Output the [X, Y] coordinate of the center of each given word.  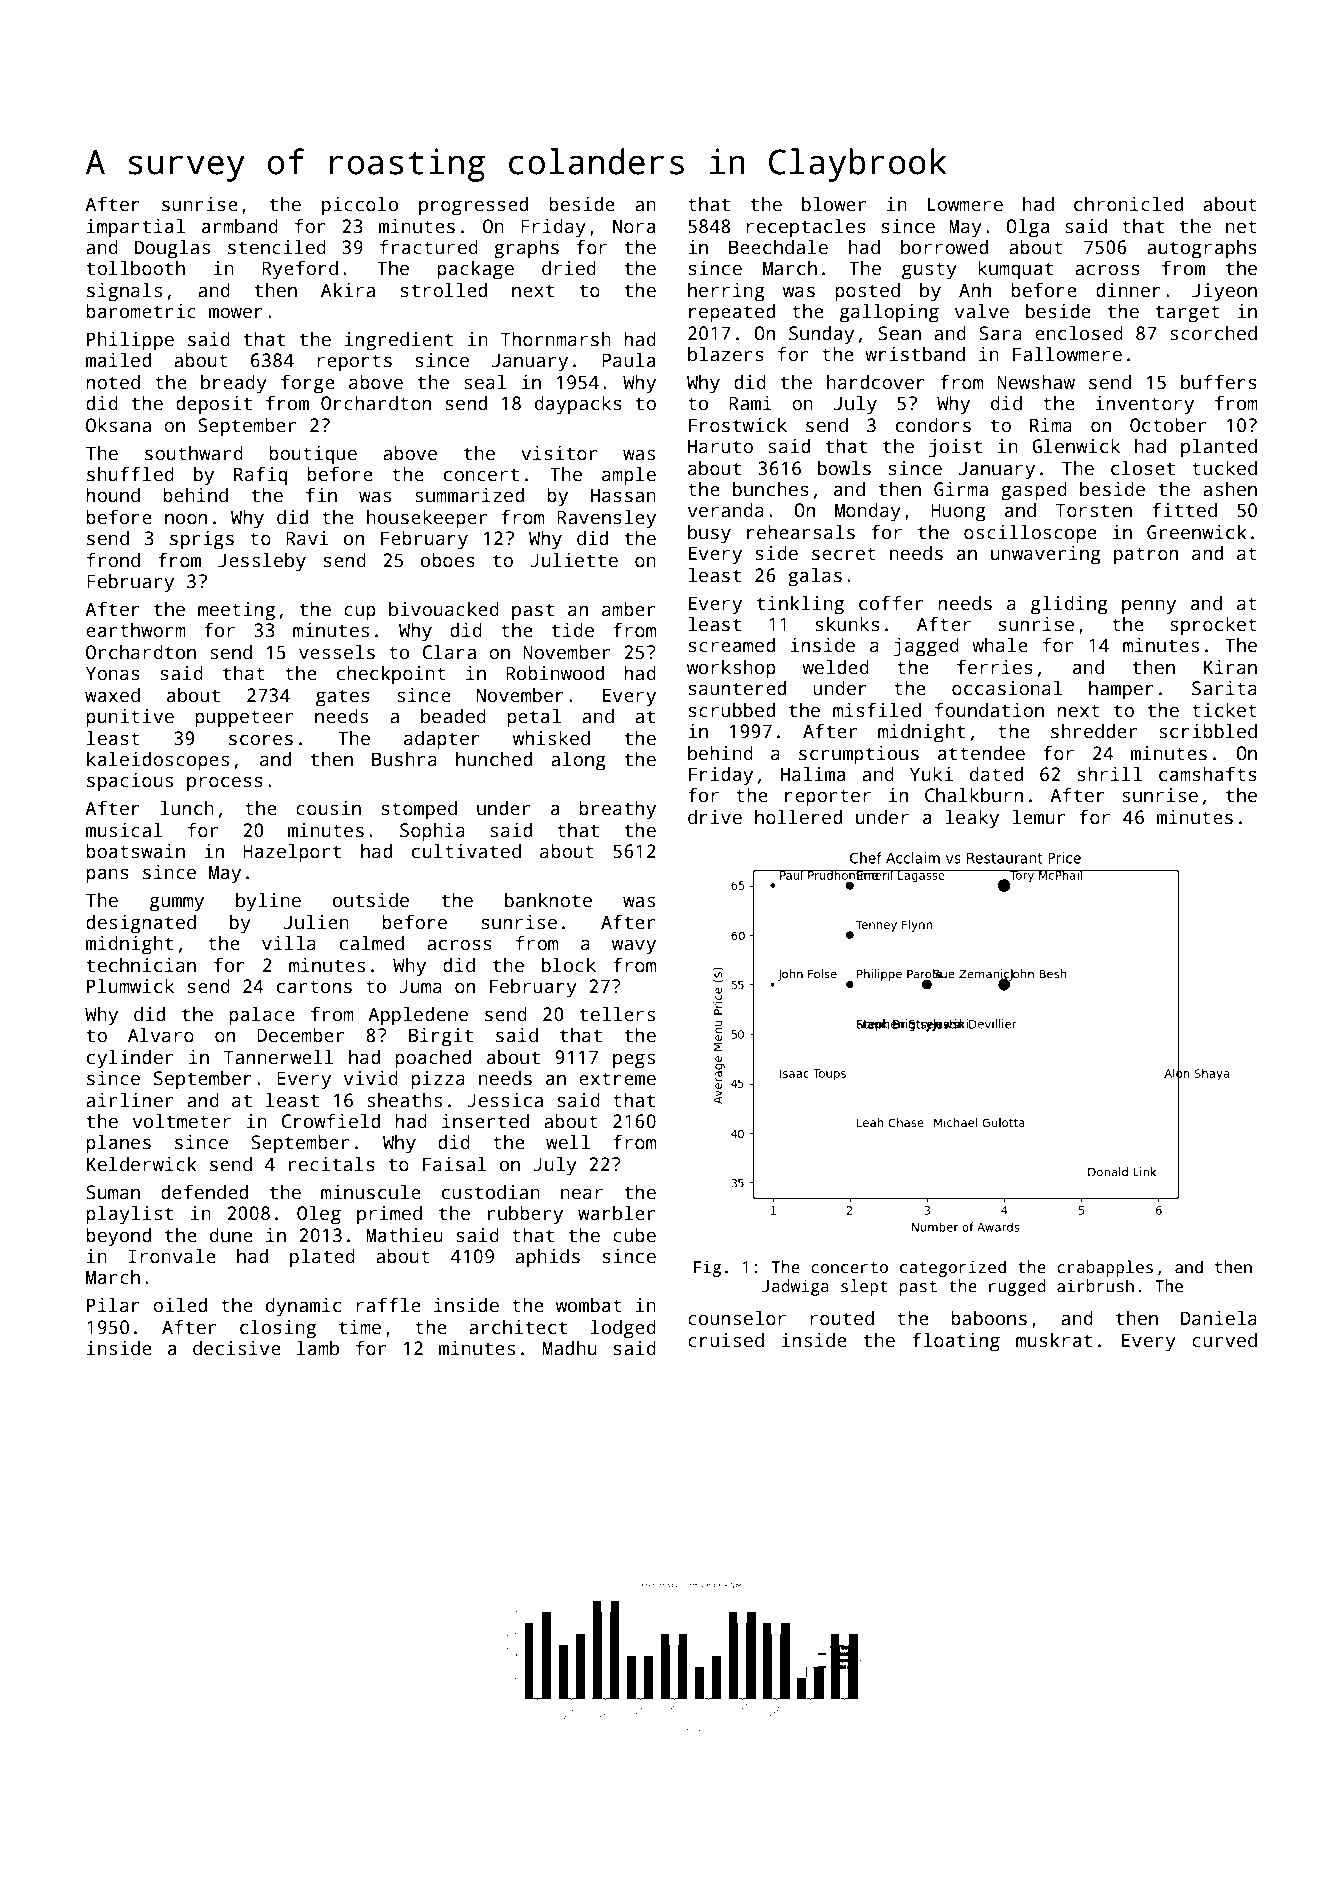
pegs [634, 1061]
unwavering [1046, 555]
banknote [548, 900]
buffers [1219, 382]
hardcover [876, 382]
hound [113, 495]
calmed [372, 943]
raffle [388, 1305]
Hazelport [292, 853]
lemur [1038, 817]
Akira [348, 290]
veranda [726, 510]
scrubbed [732, 710]
